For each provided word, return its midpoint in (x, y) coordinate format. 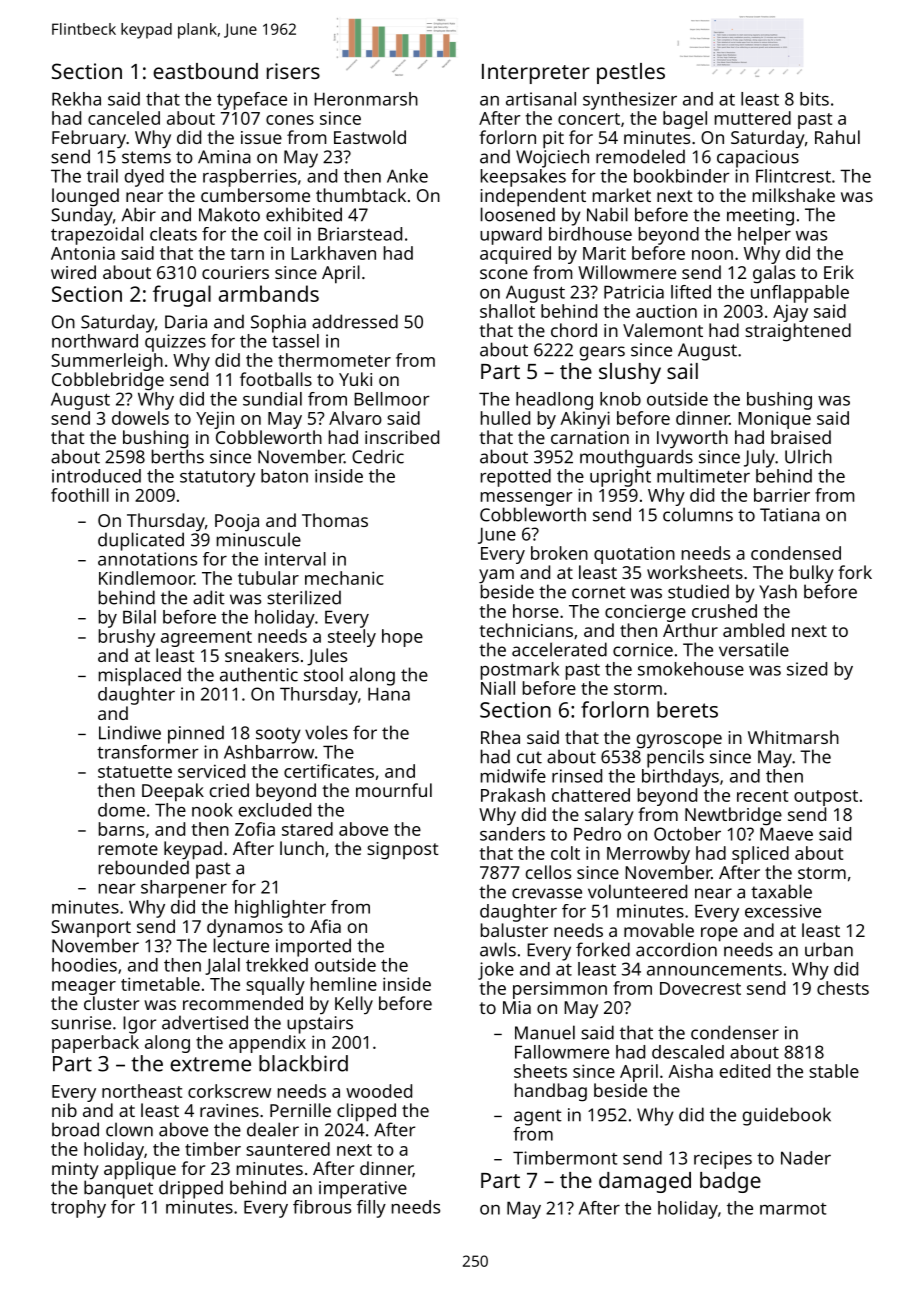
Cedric (378, 456)
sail (682, 371)
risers (293, 71)
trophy (78, 1209)
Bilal (139, 617)
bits (814, 99)
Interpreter (536, 74)
